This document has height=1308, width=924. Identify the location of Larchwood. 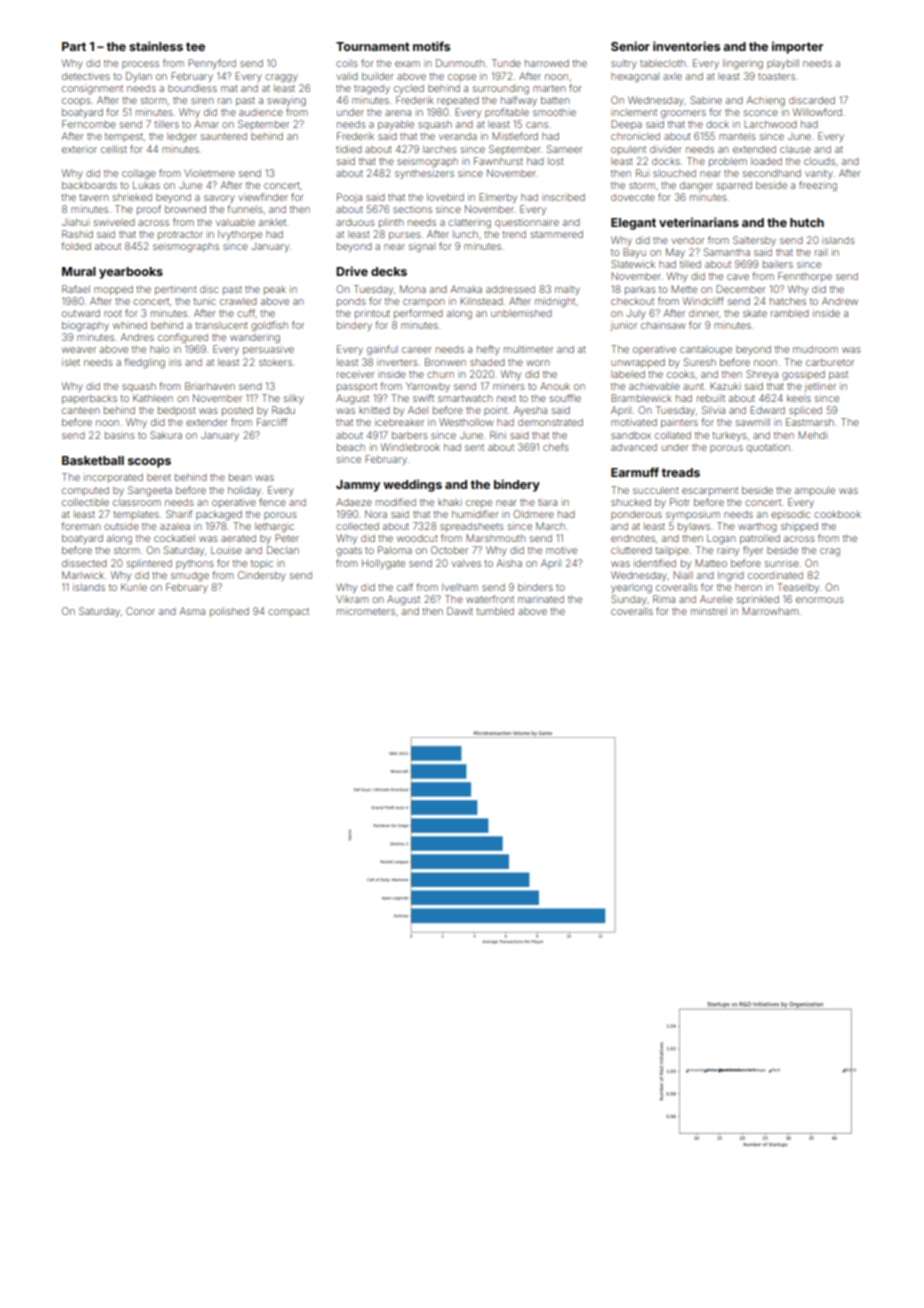
(770, 124).
